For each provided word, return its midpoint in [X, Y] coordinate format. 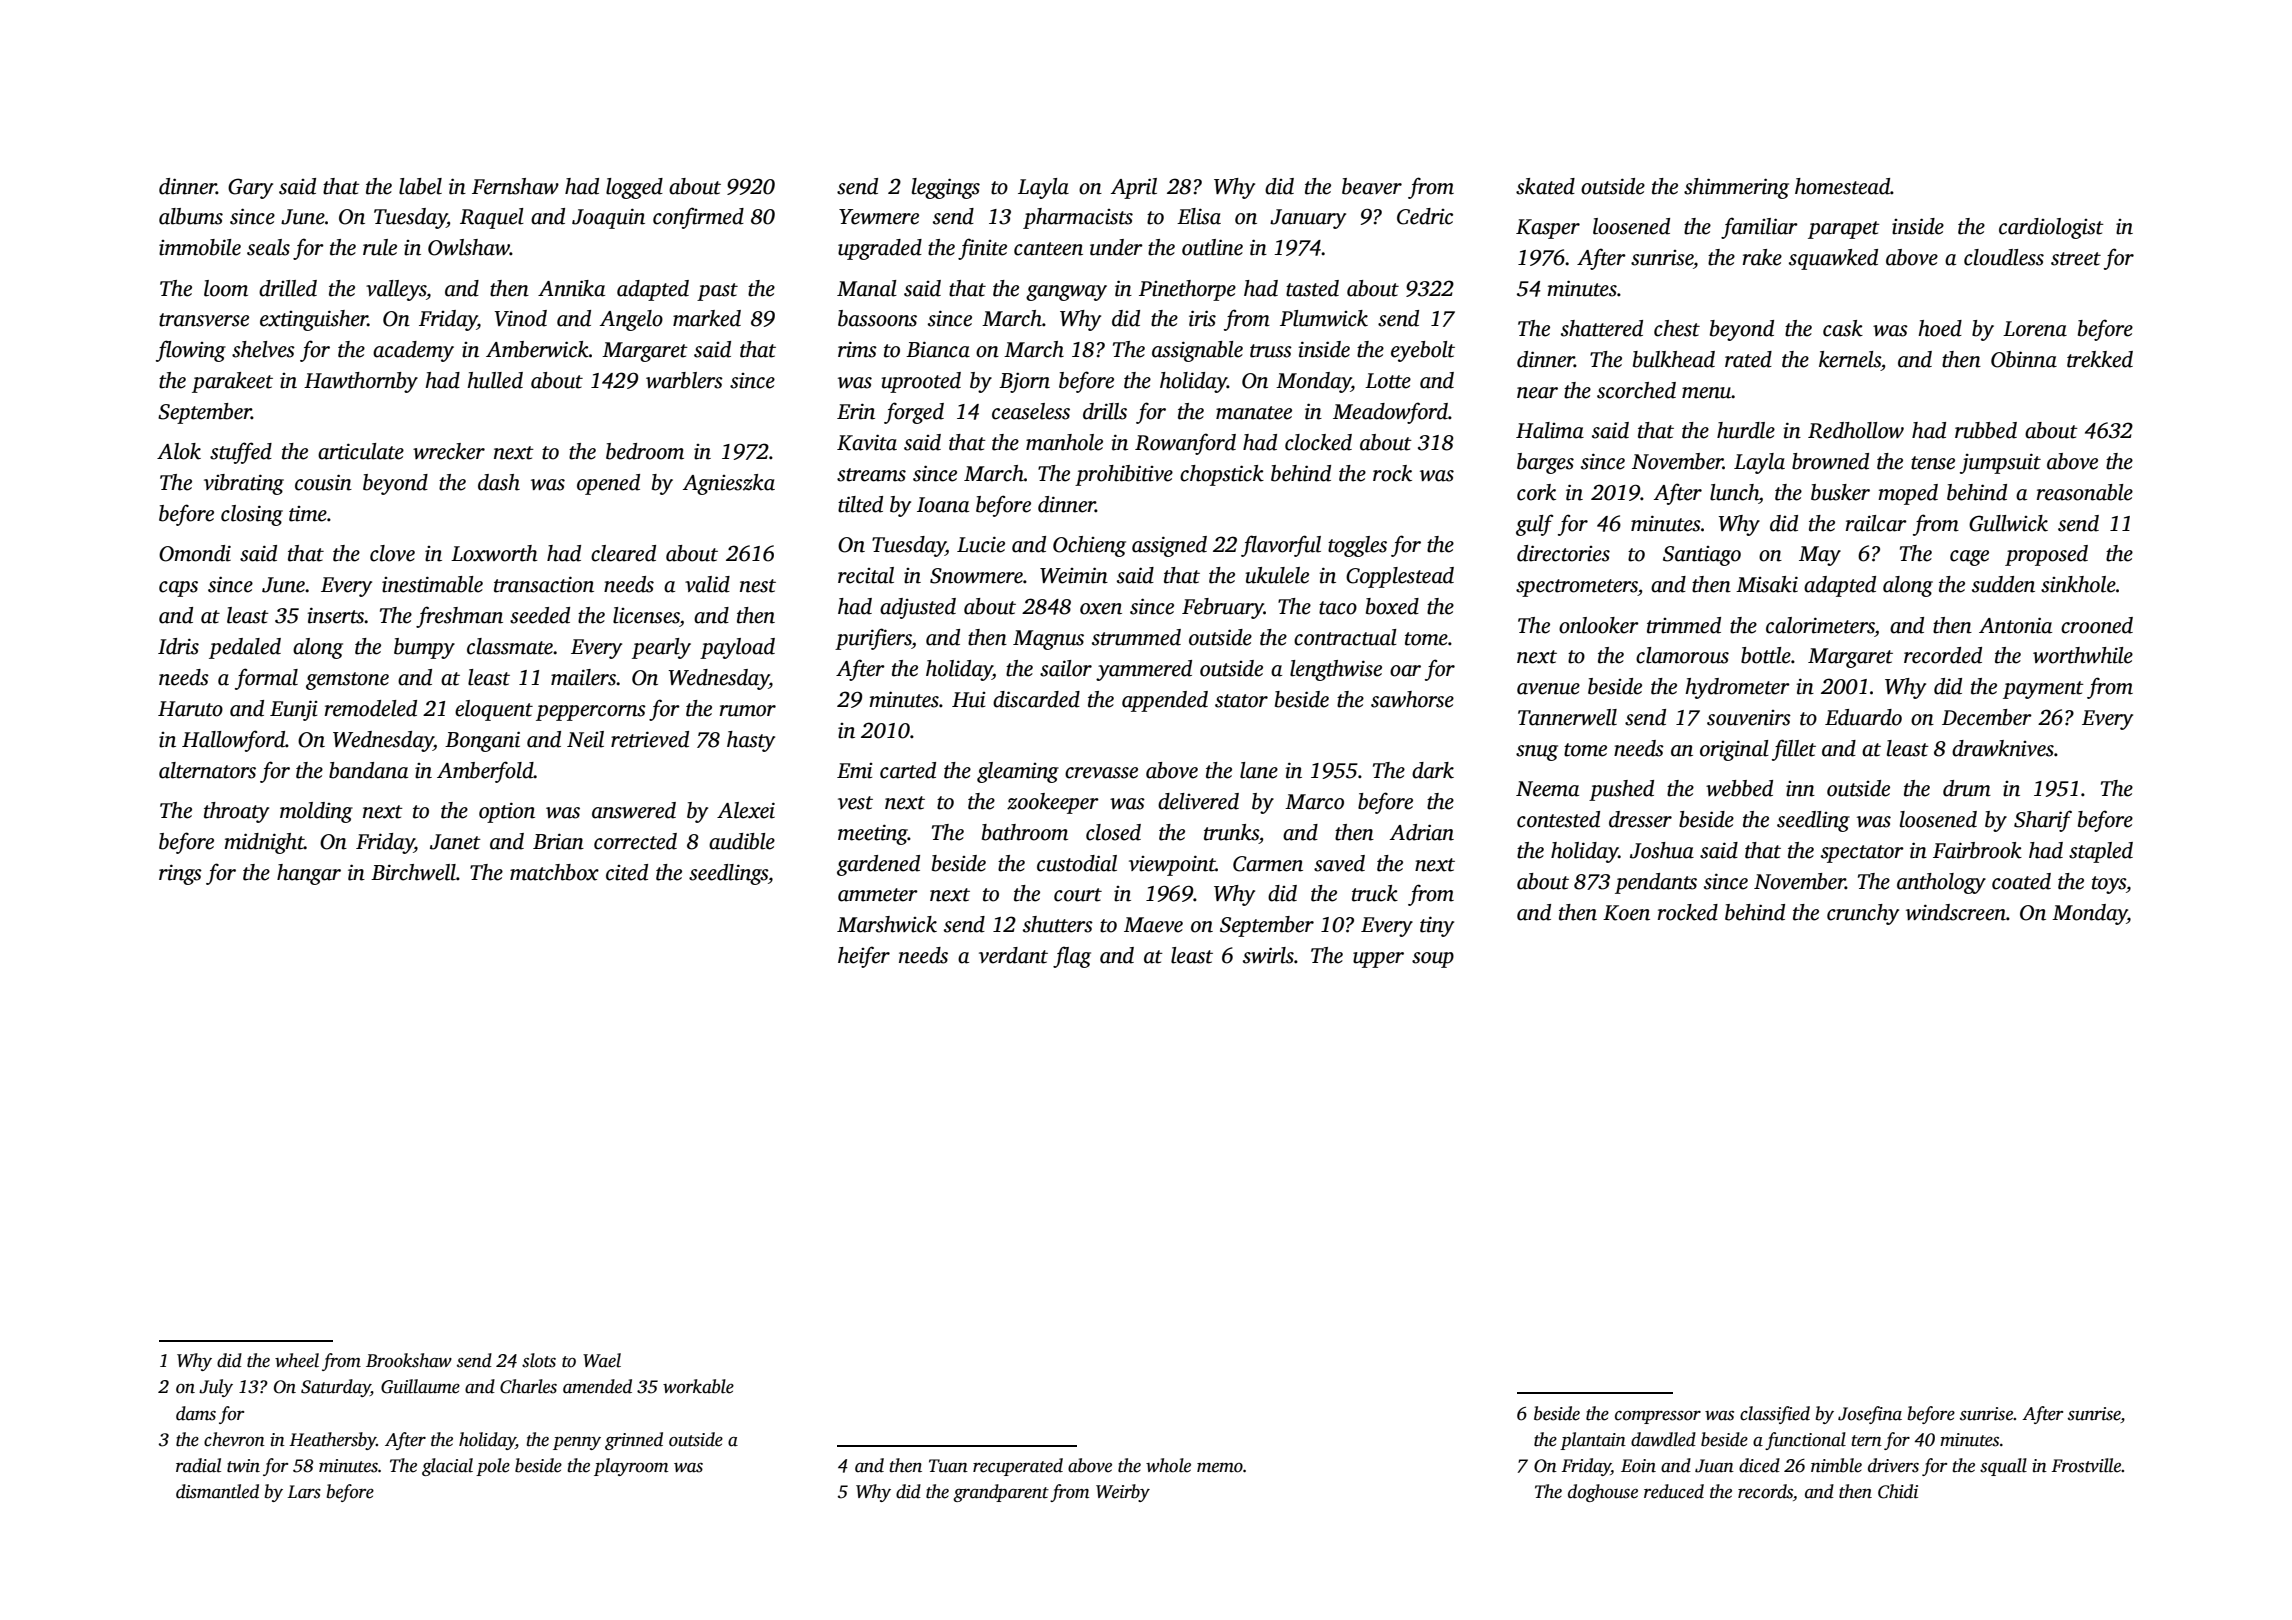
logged [634, 188]
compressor [1658, 1417]
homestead [1842, 186]
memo [1220, 1468]
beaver [1372, 186]
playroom [631, 1467]
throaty [236, 812]
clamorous [1682, 655]
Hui [969, 700]
